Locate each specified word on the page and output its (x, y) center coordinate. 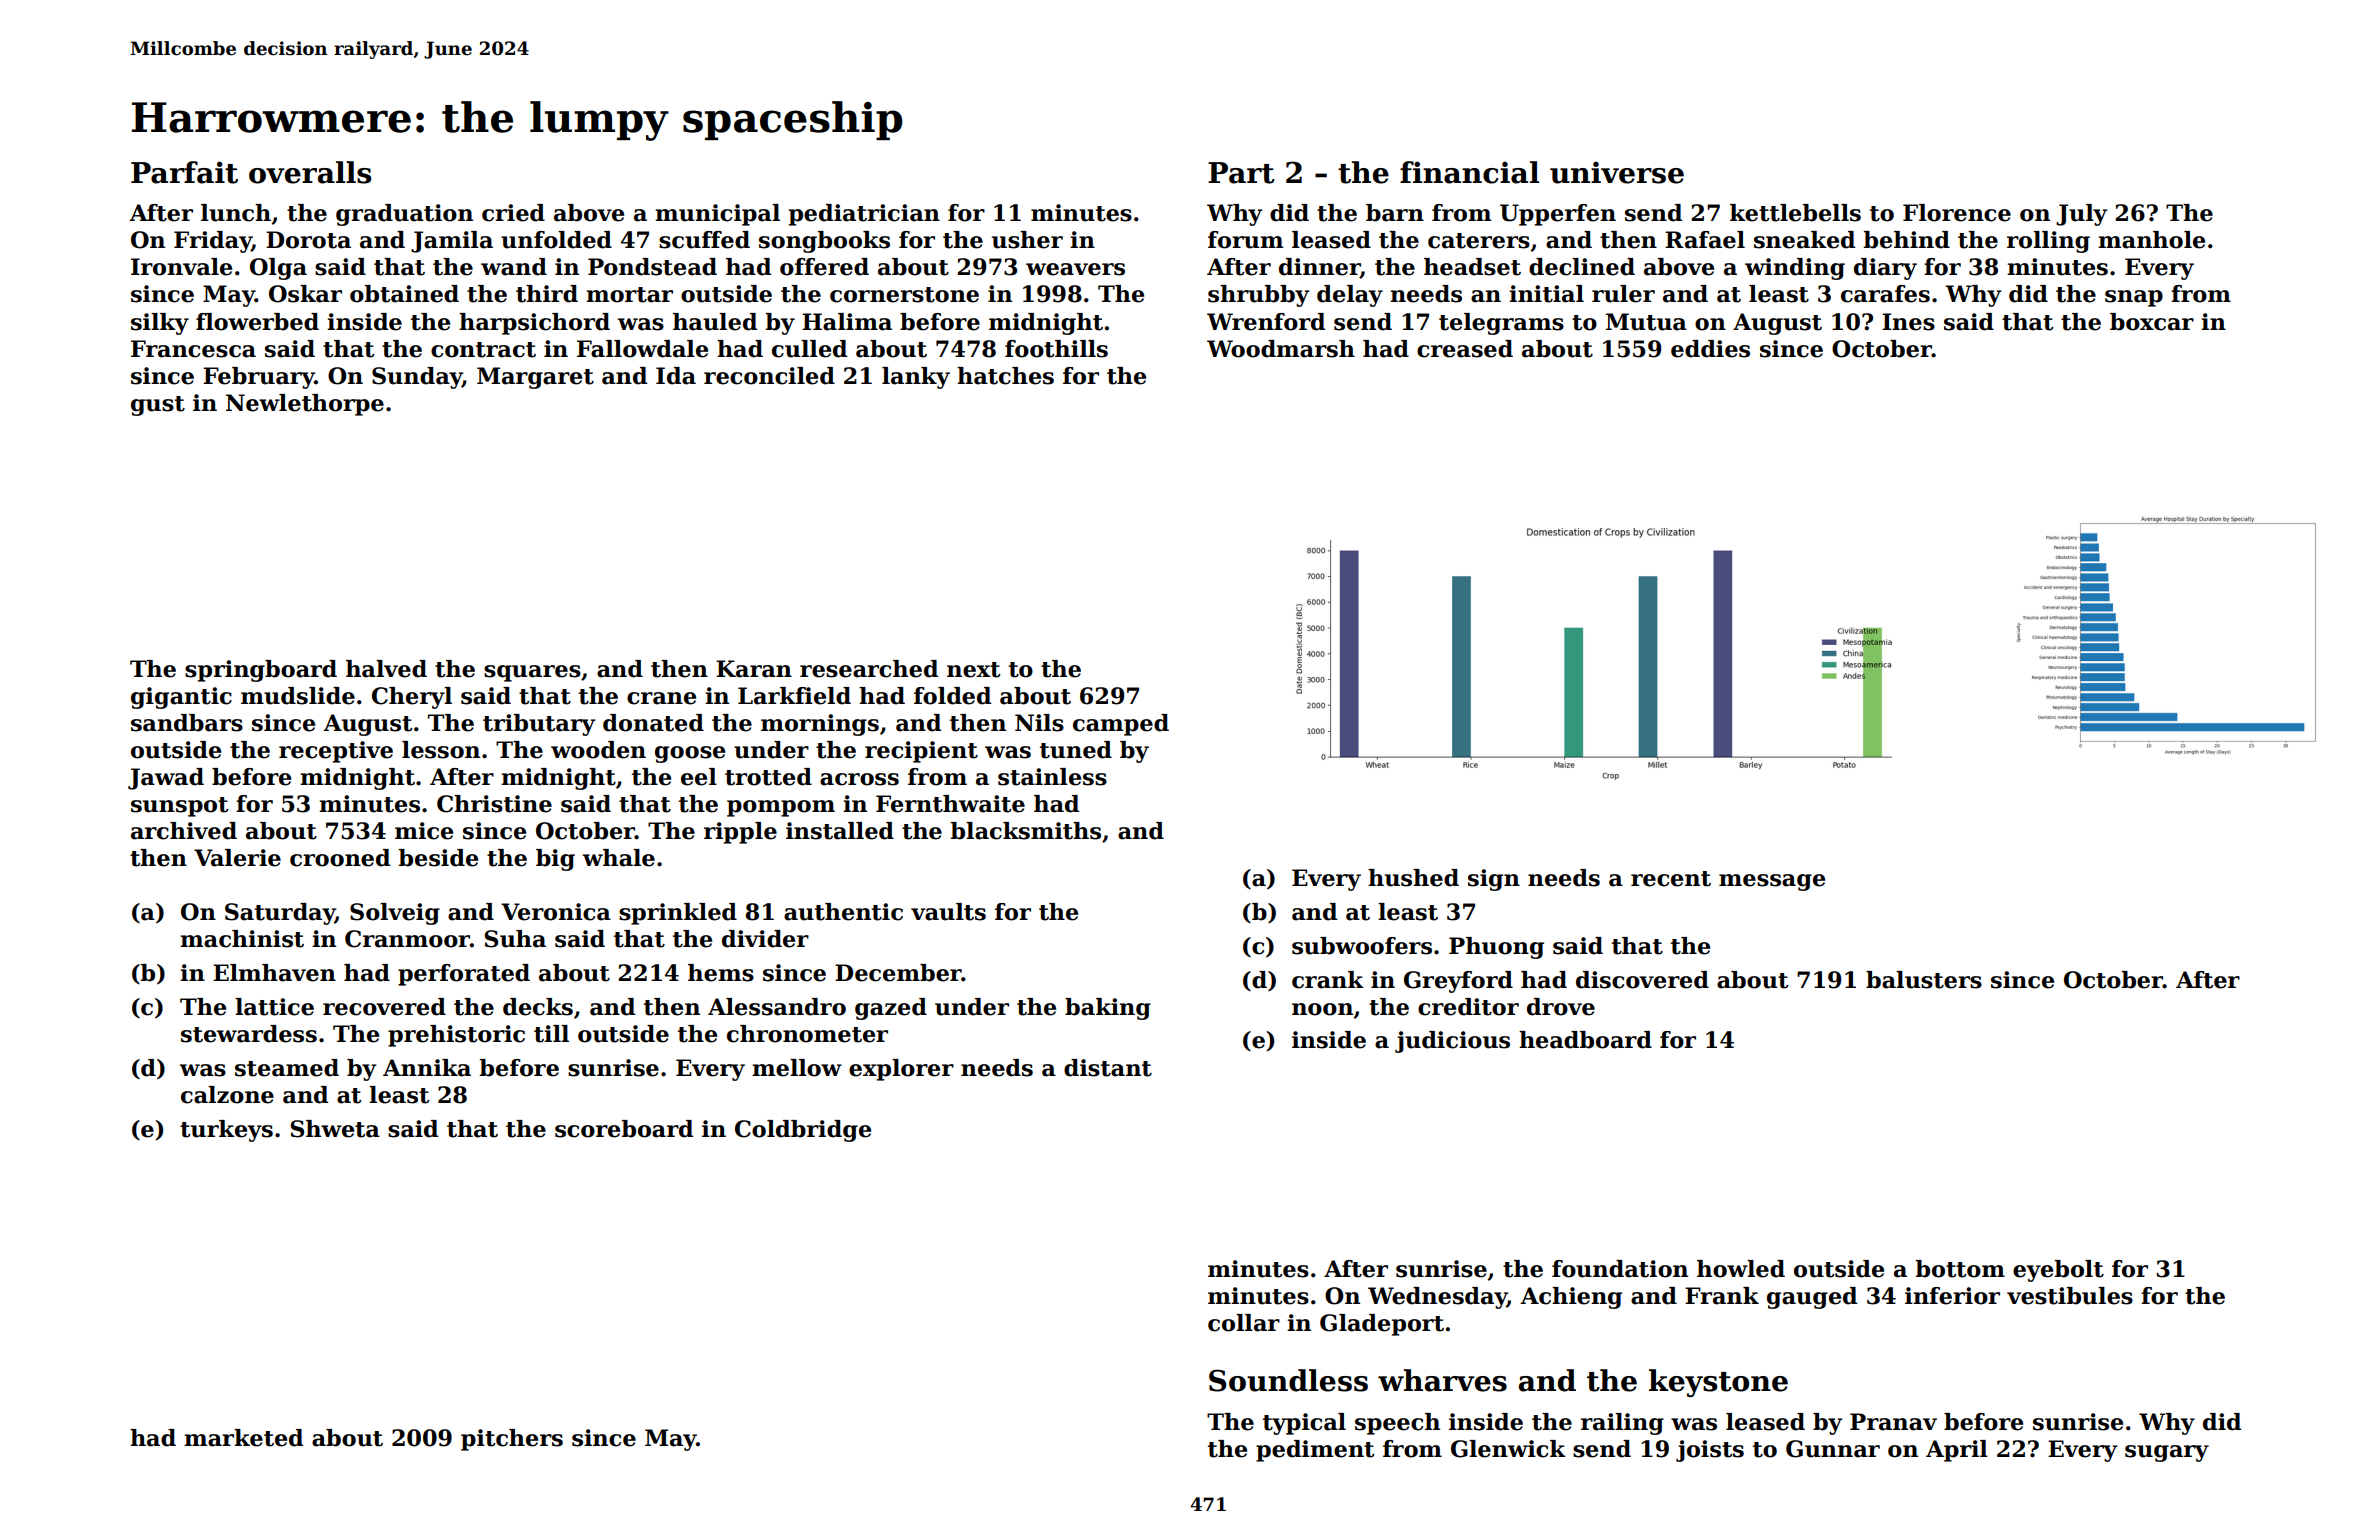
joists (1710, 1451)
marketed (243, 1438)
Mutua (1646, 322)
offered (824, 267)
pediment (1315, 1451)
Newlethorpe (305, 405)
